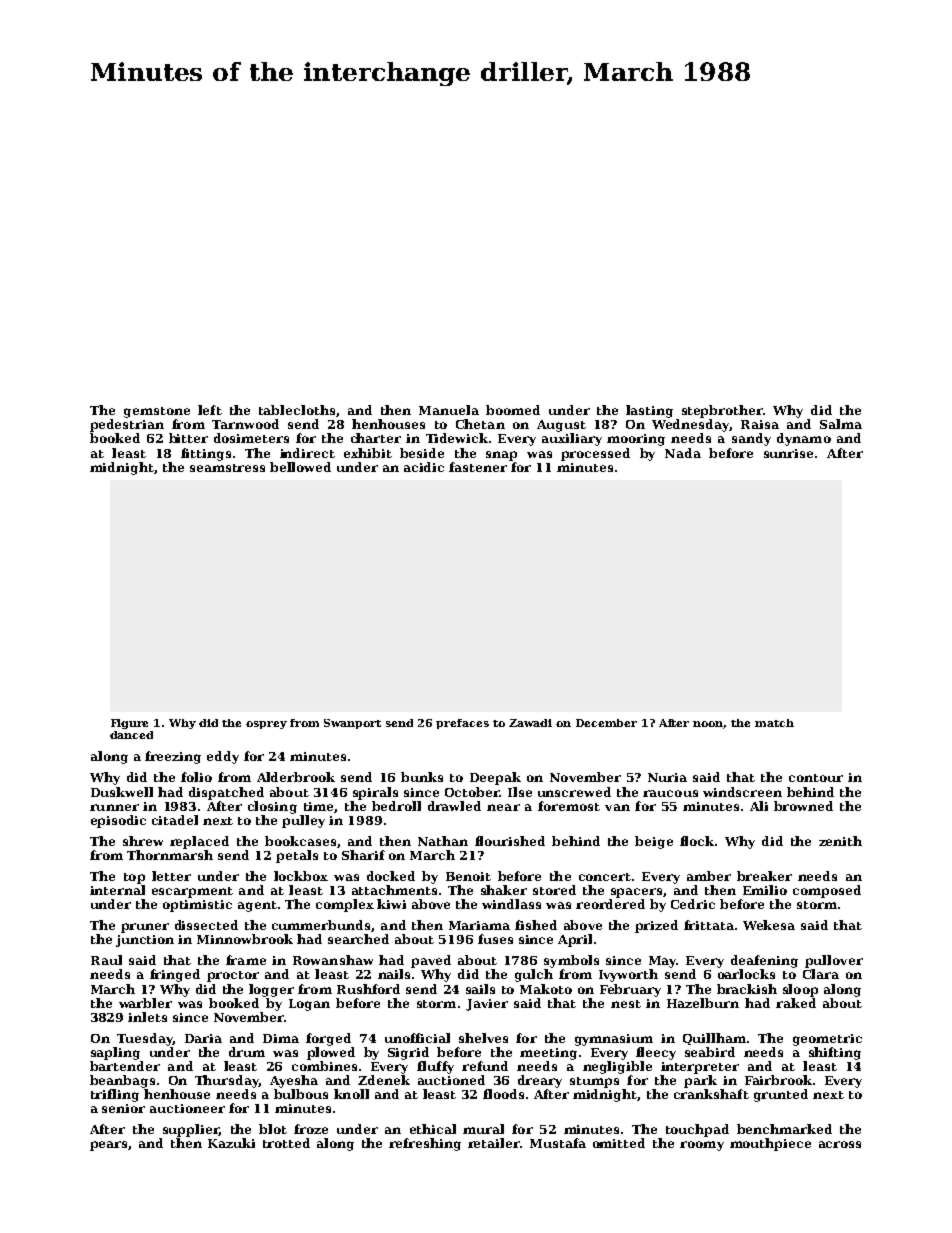  Describe the element at coordinates (513, 410) in the screenshot. I see `boomed` at that location.
